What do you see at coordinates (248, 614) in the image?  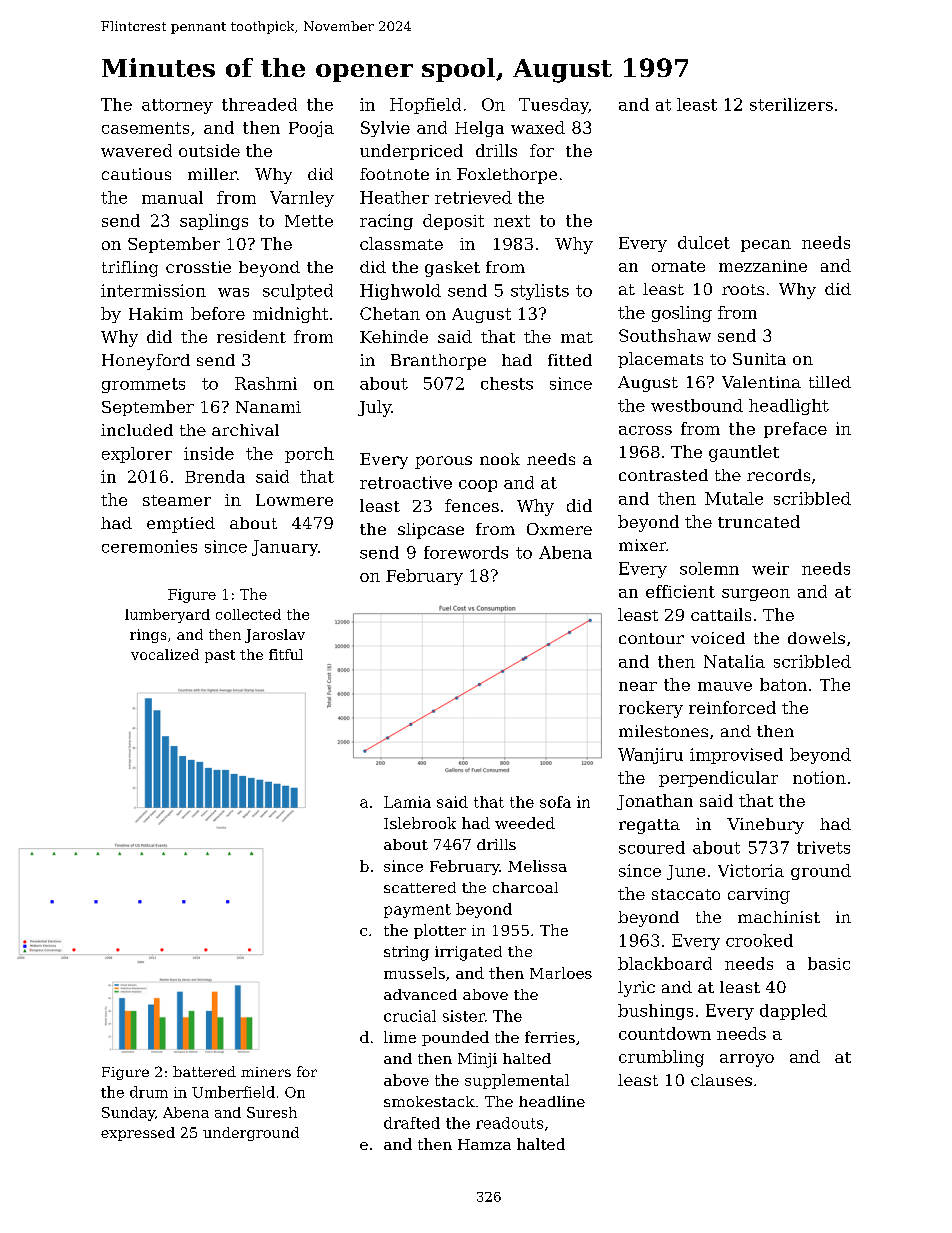 I see `collected` at bounding box center [248, 614].
